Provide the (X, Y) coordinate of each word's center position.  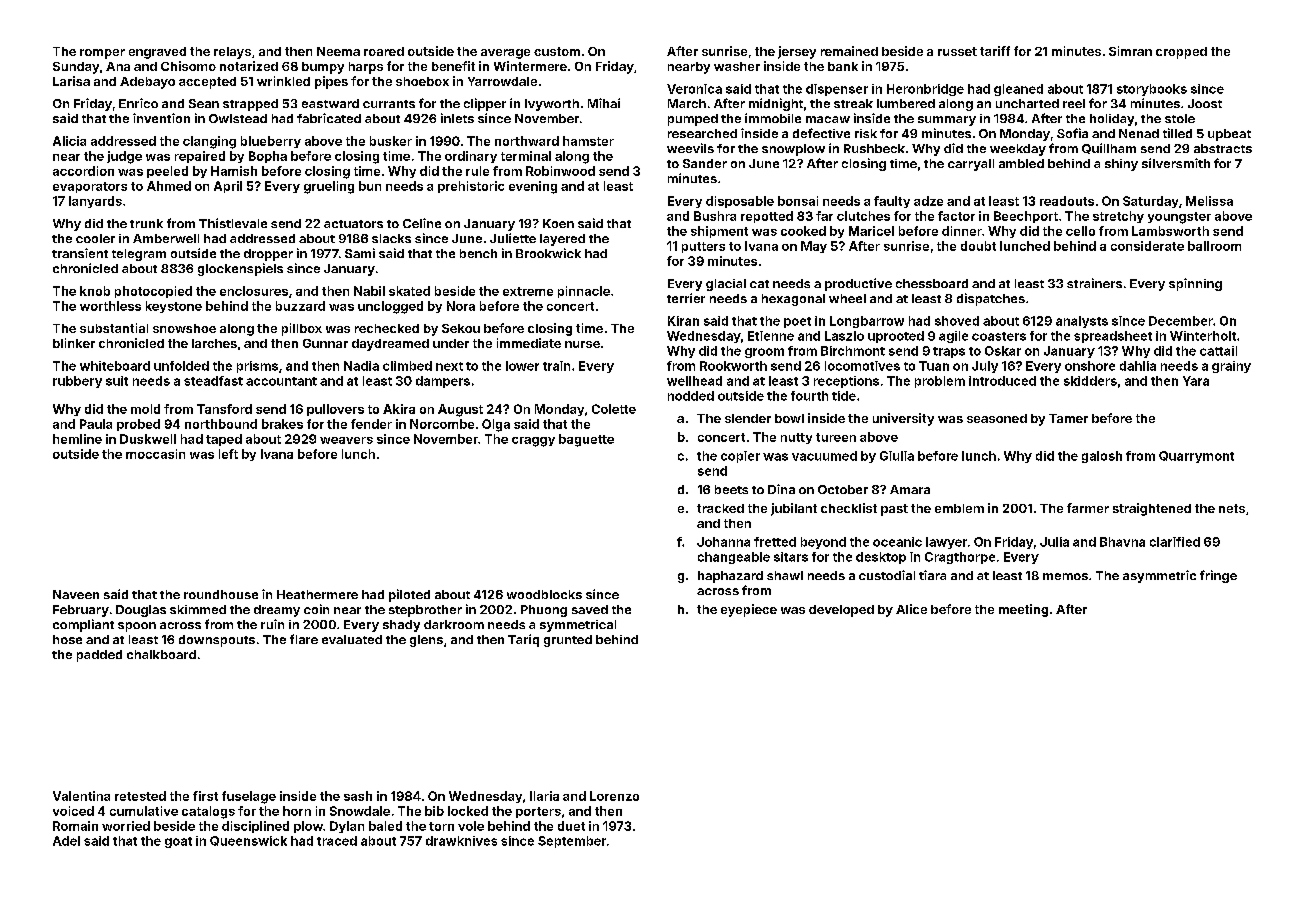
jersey (797, 52)
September (572, 842)
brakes (282, 424)
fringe (1218, 576)
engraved (157, 53)
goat (178, 842)
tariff (995, 51)
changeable (734, 558)
